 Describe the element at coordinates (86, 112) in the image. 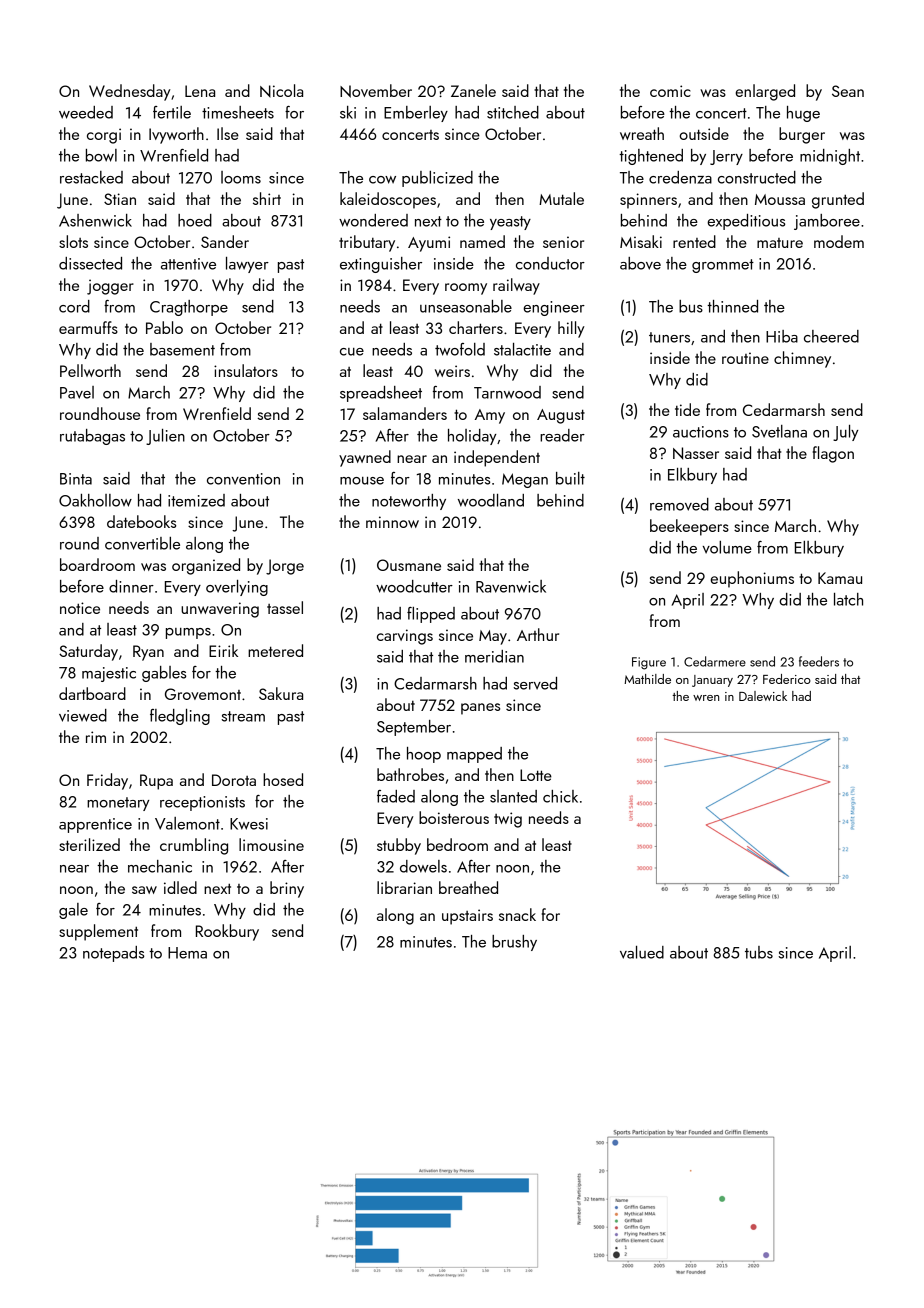

I see `weeded` at that location.
